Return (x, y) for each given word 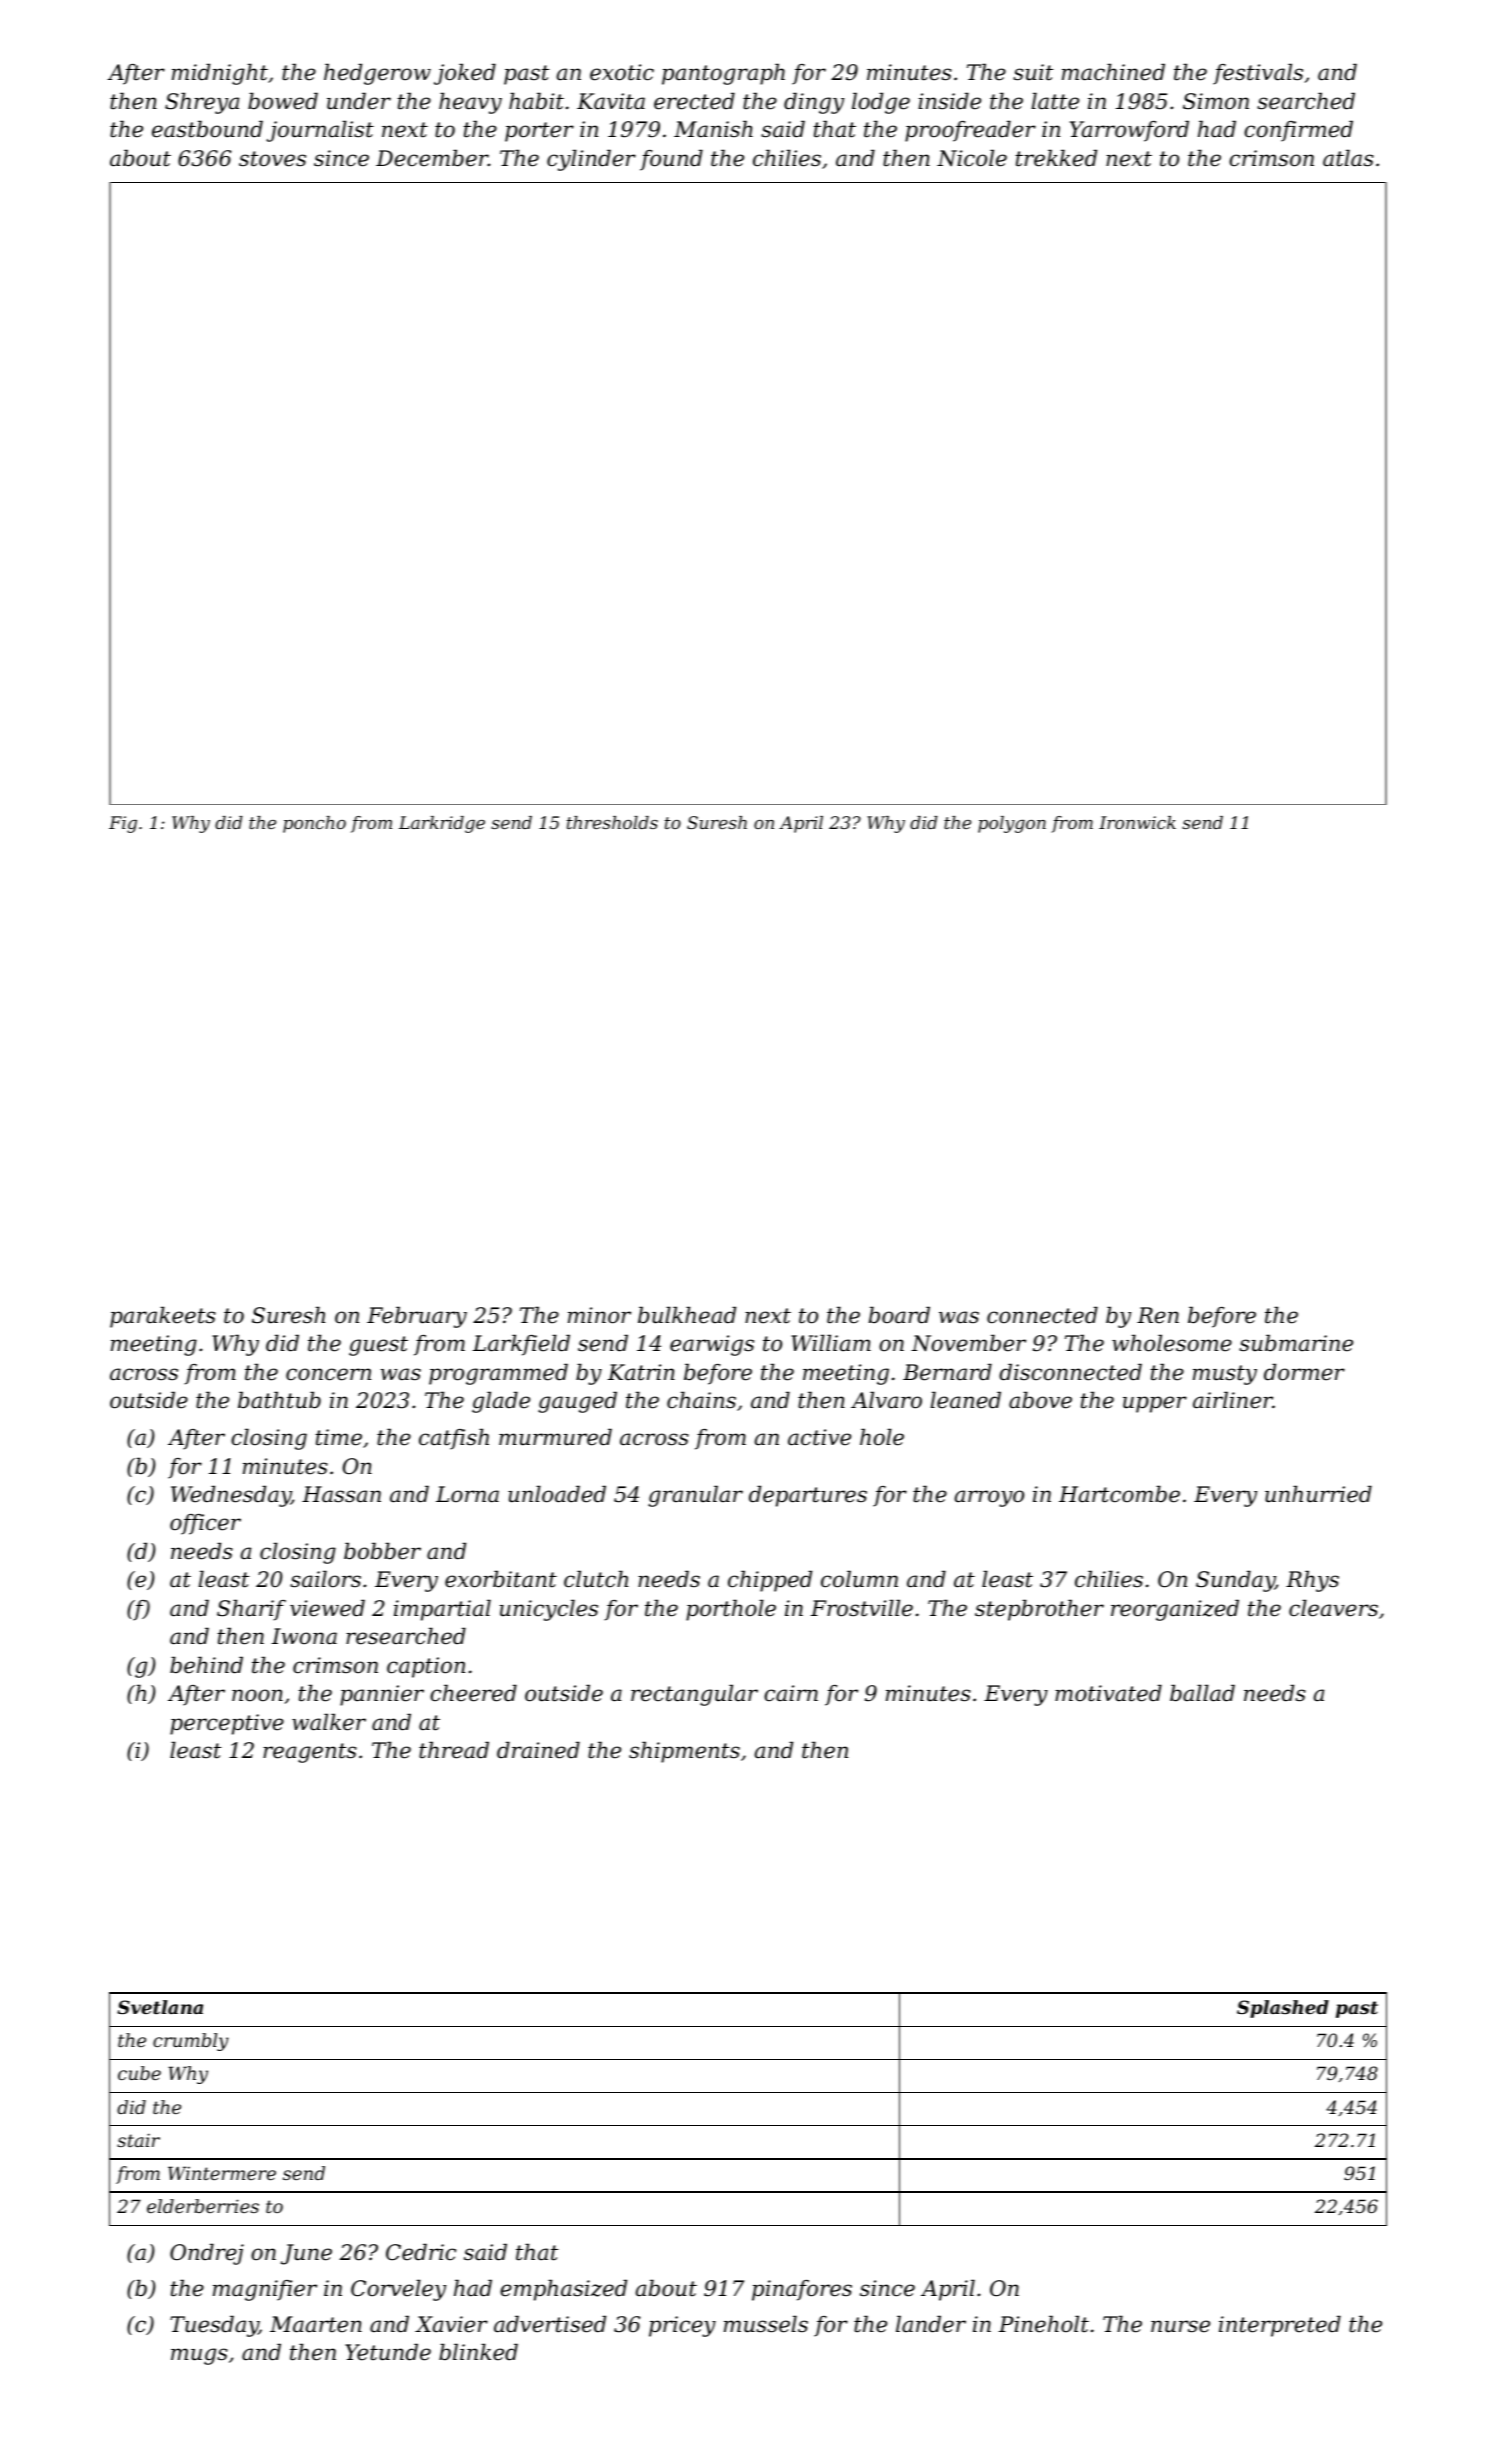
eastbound (207, 129)
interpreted (1280, 2326)
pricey (682, 2326)
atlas (1348, 158)
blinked (478, 2352)
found (671, 160)
